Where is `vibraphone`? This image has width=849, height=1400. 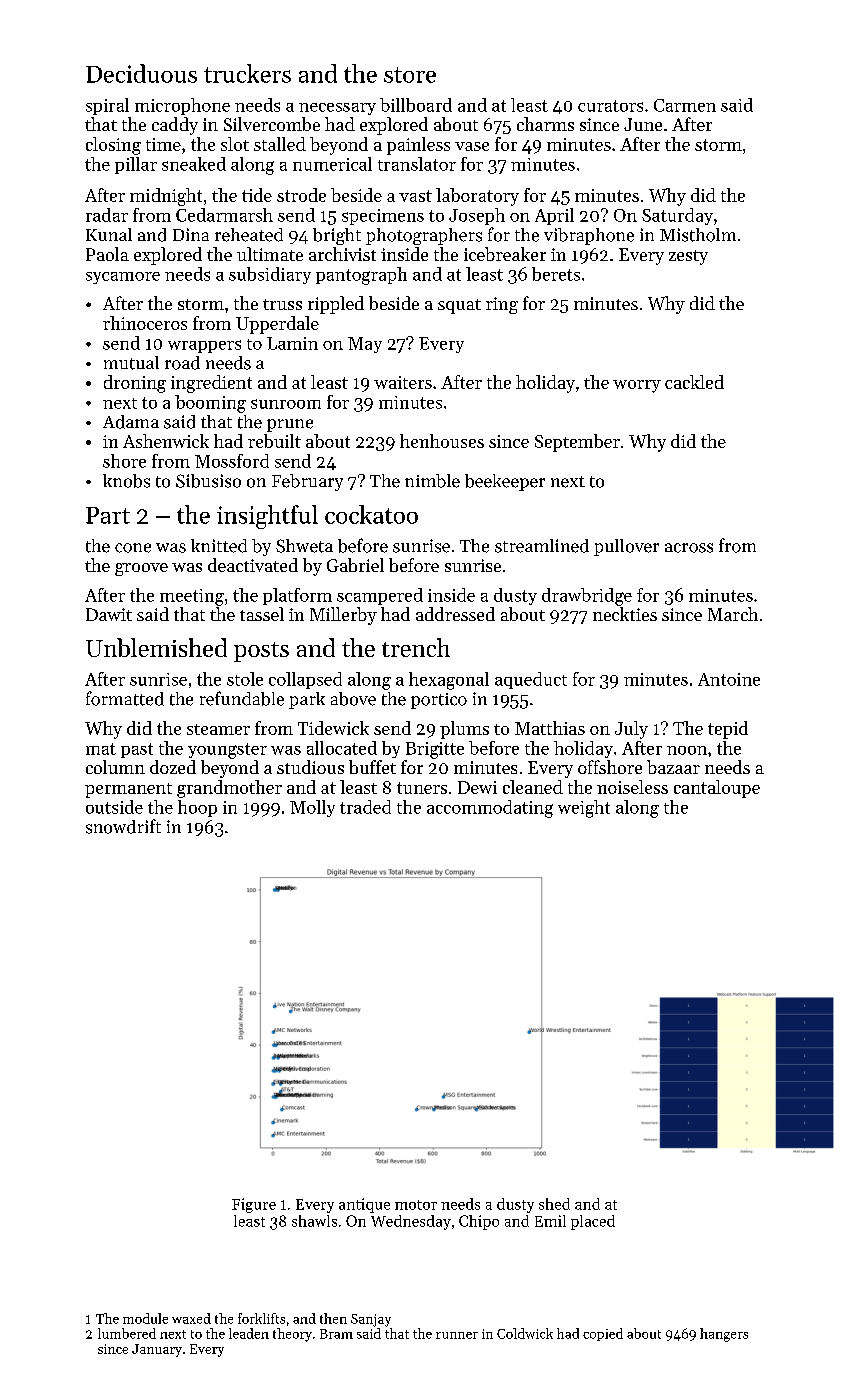
vibraphone is located at coordinates (589, 236).
